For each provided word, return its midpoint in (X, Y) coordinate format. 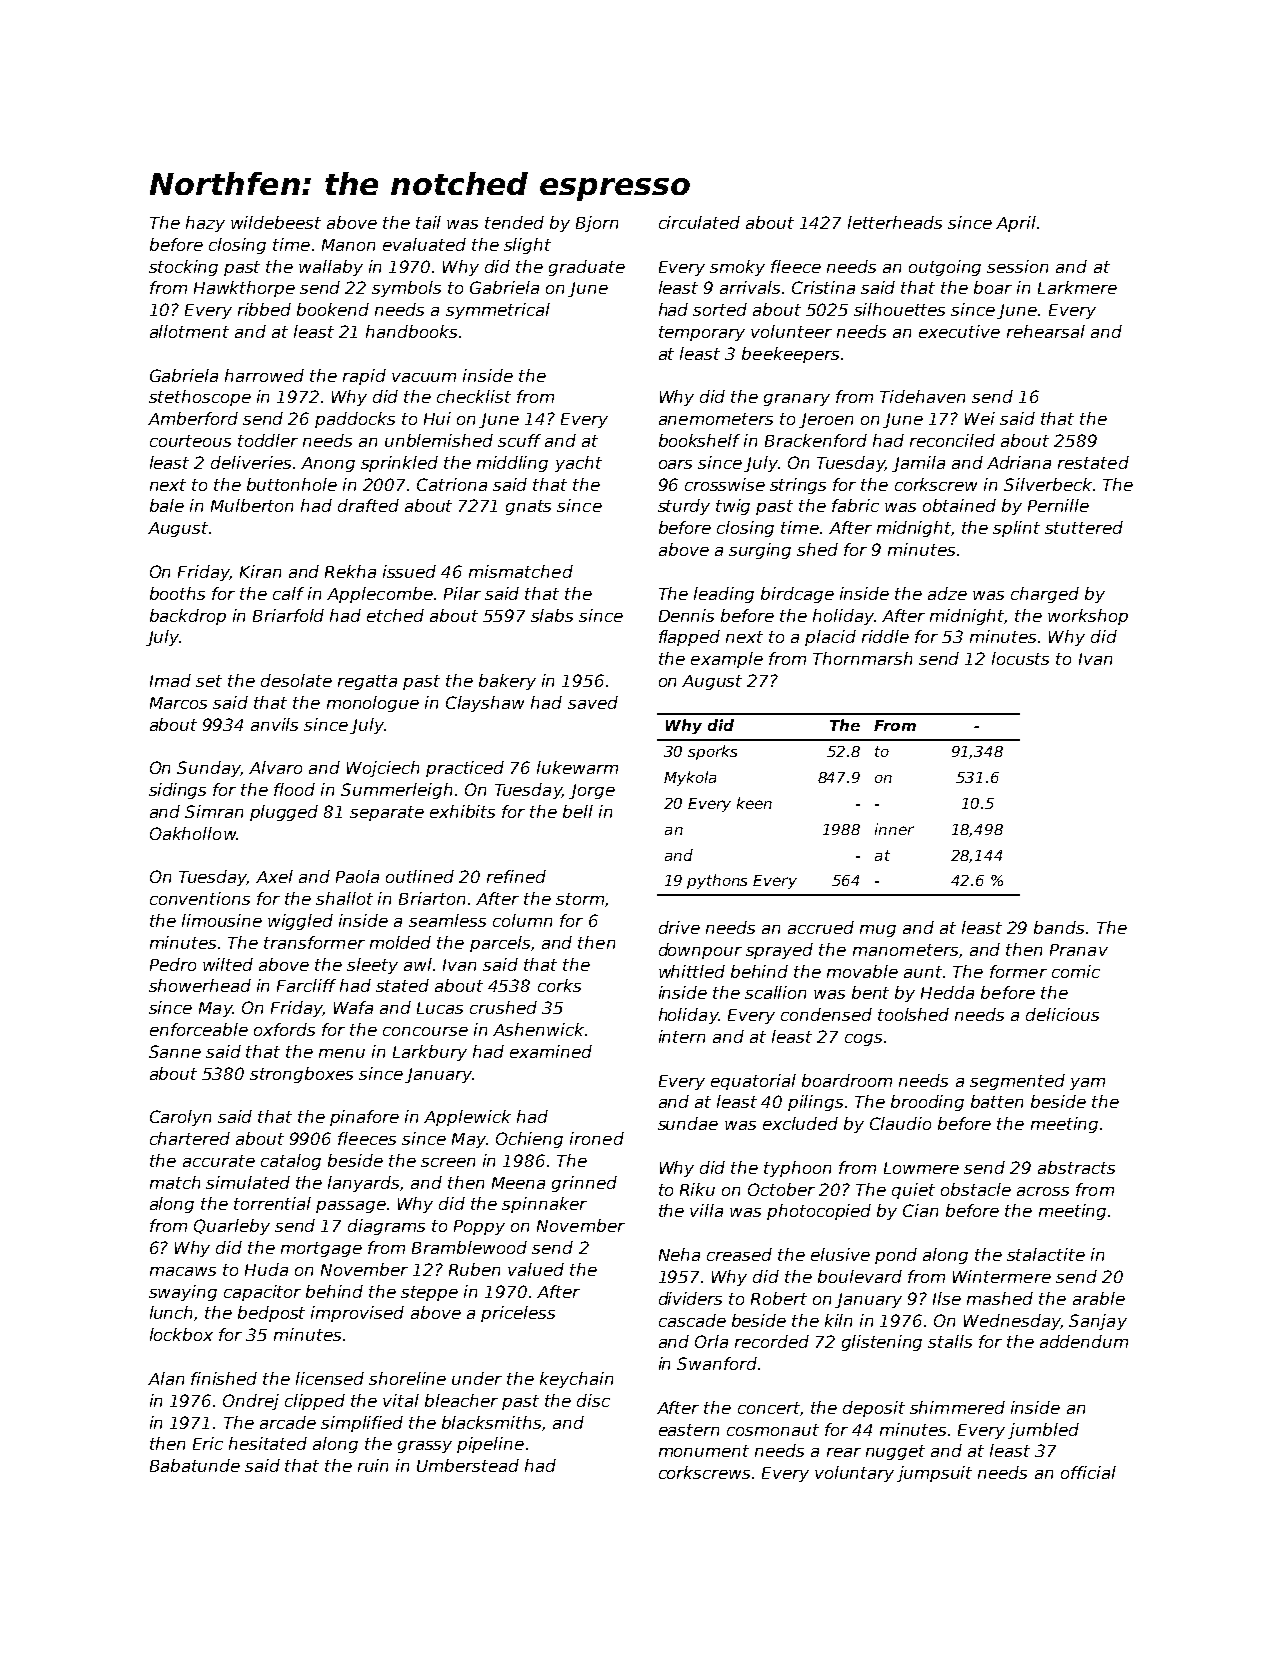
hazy (205, 224)
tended (514, 222)
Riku (697, 1189)
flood (294, 789)
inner (894, 829)
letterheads (895, 222)
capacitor (262, 1293)
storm (580, 899)
